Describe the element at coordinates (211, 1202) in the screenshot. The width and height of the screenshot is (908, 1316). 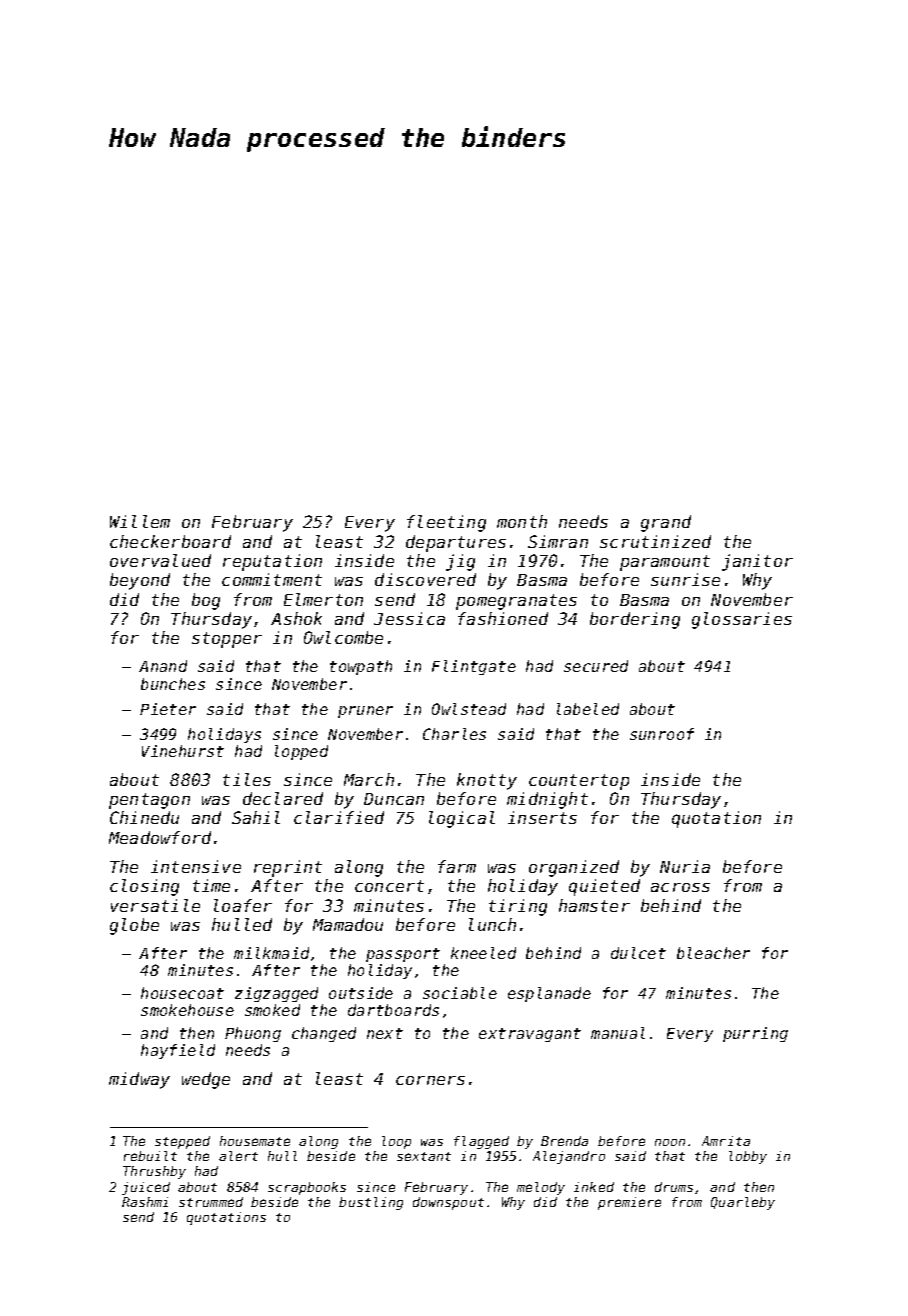
I see `strummed` at that location.
